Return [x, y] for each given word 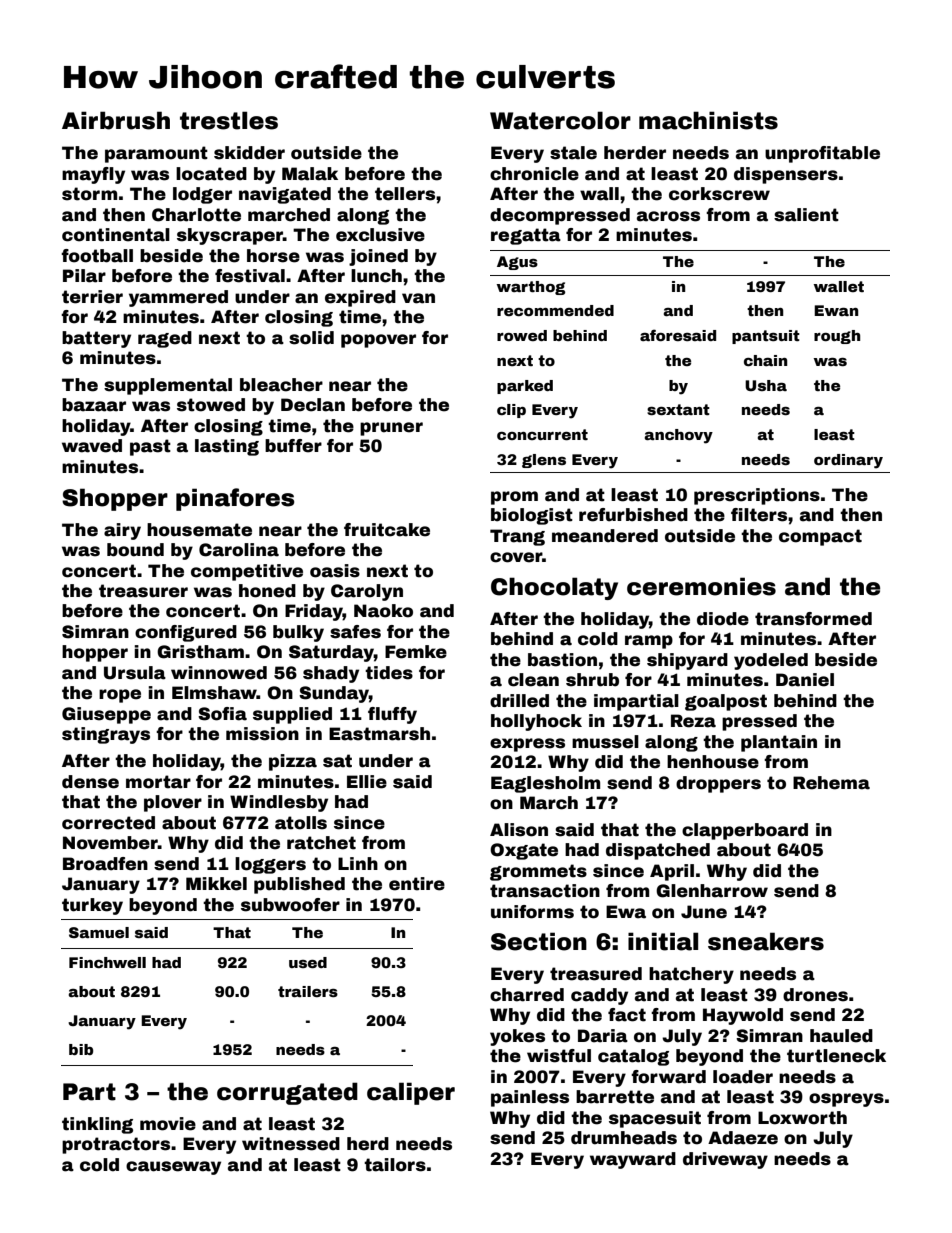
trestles [229, 120]
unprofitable [822, 154]
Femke [416, 652]
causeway [173, 1168]
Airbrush [116, 120]
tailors [395, 1165]
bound [135, 550]
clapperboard [745, 831]
